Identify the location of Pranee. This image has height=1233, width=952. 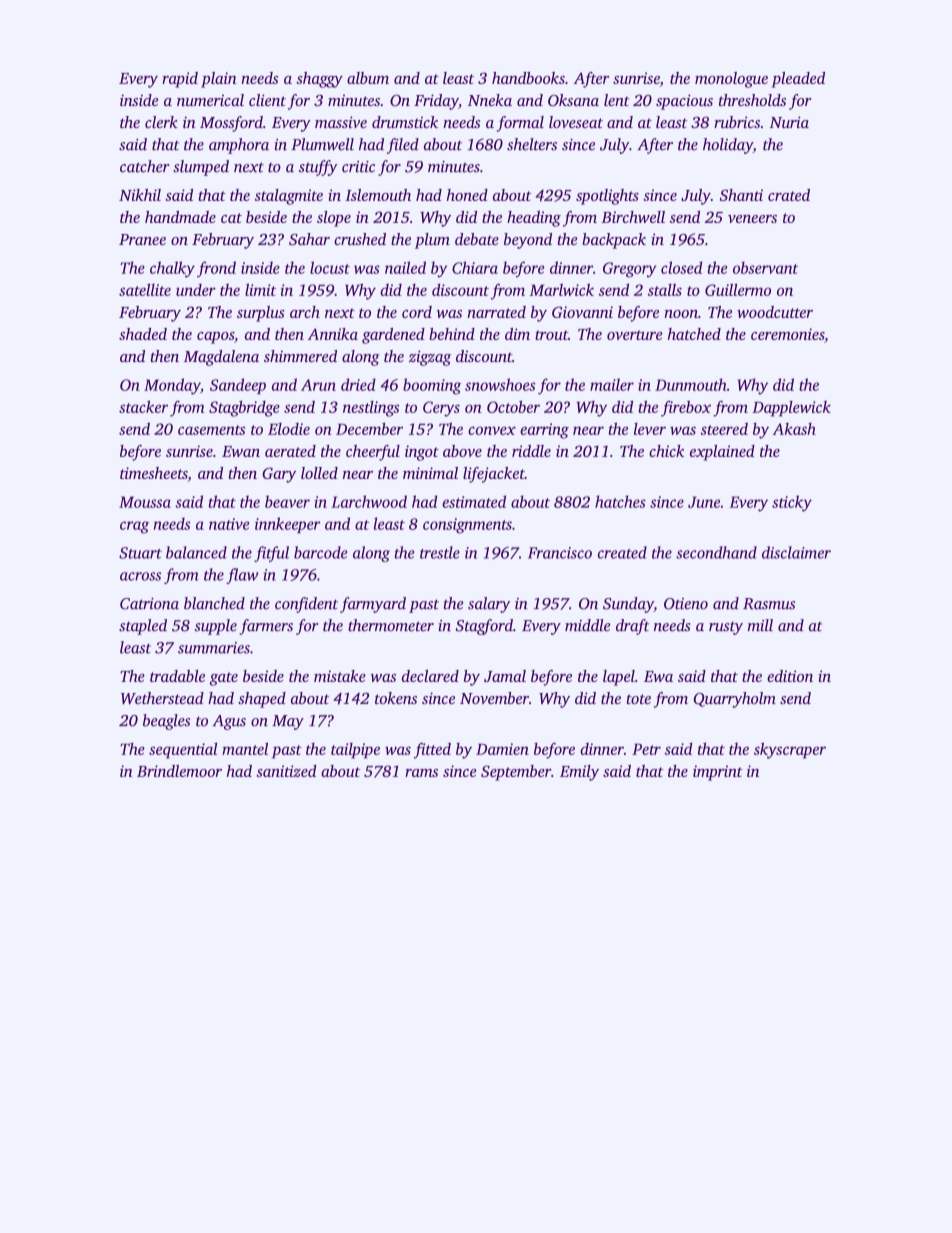
(142, 239).
